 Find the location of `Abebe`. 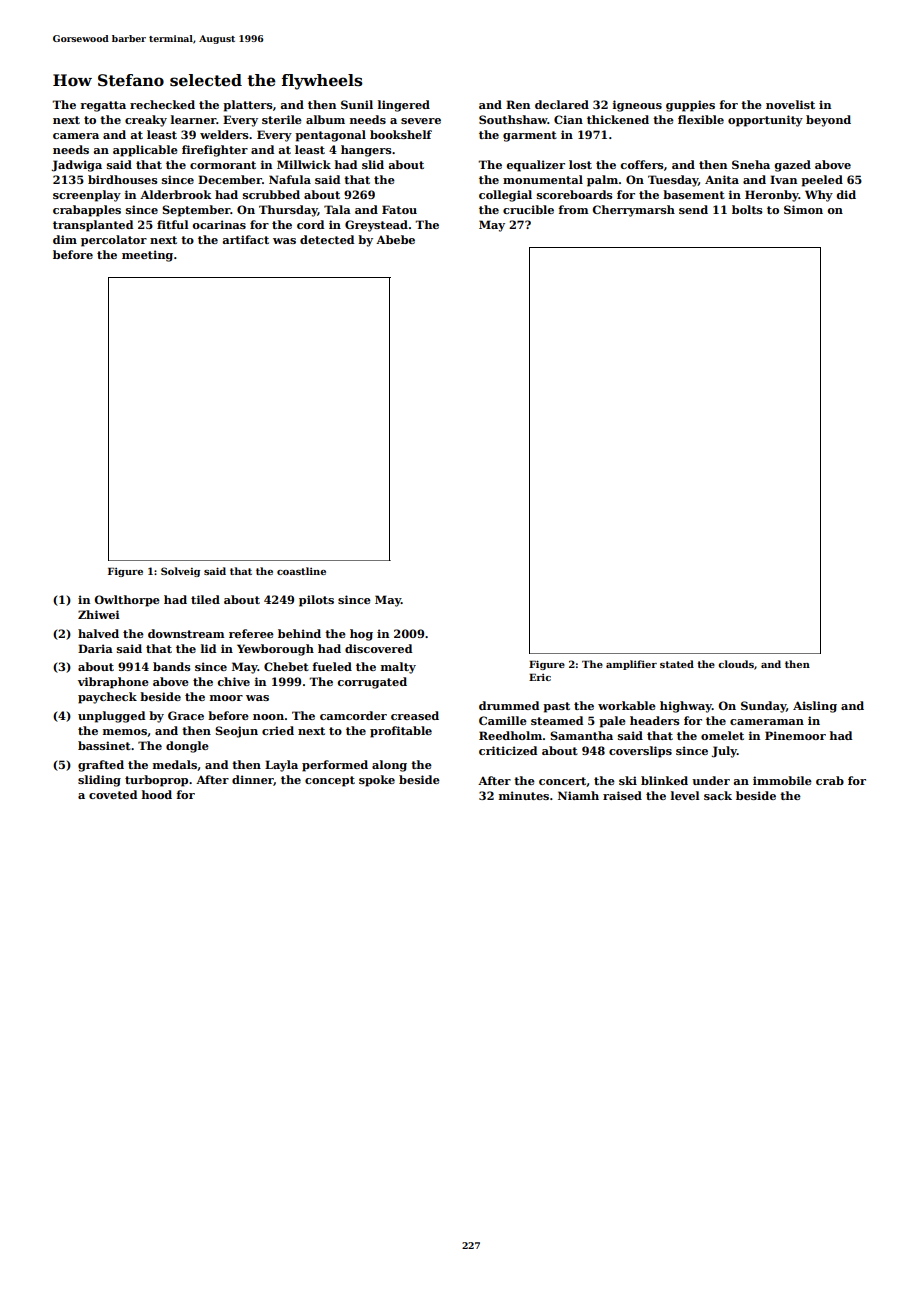

Abebe is located at coordinates (395, 239).
